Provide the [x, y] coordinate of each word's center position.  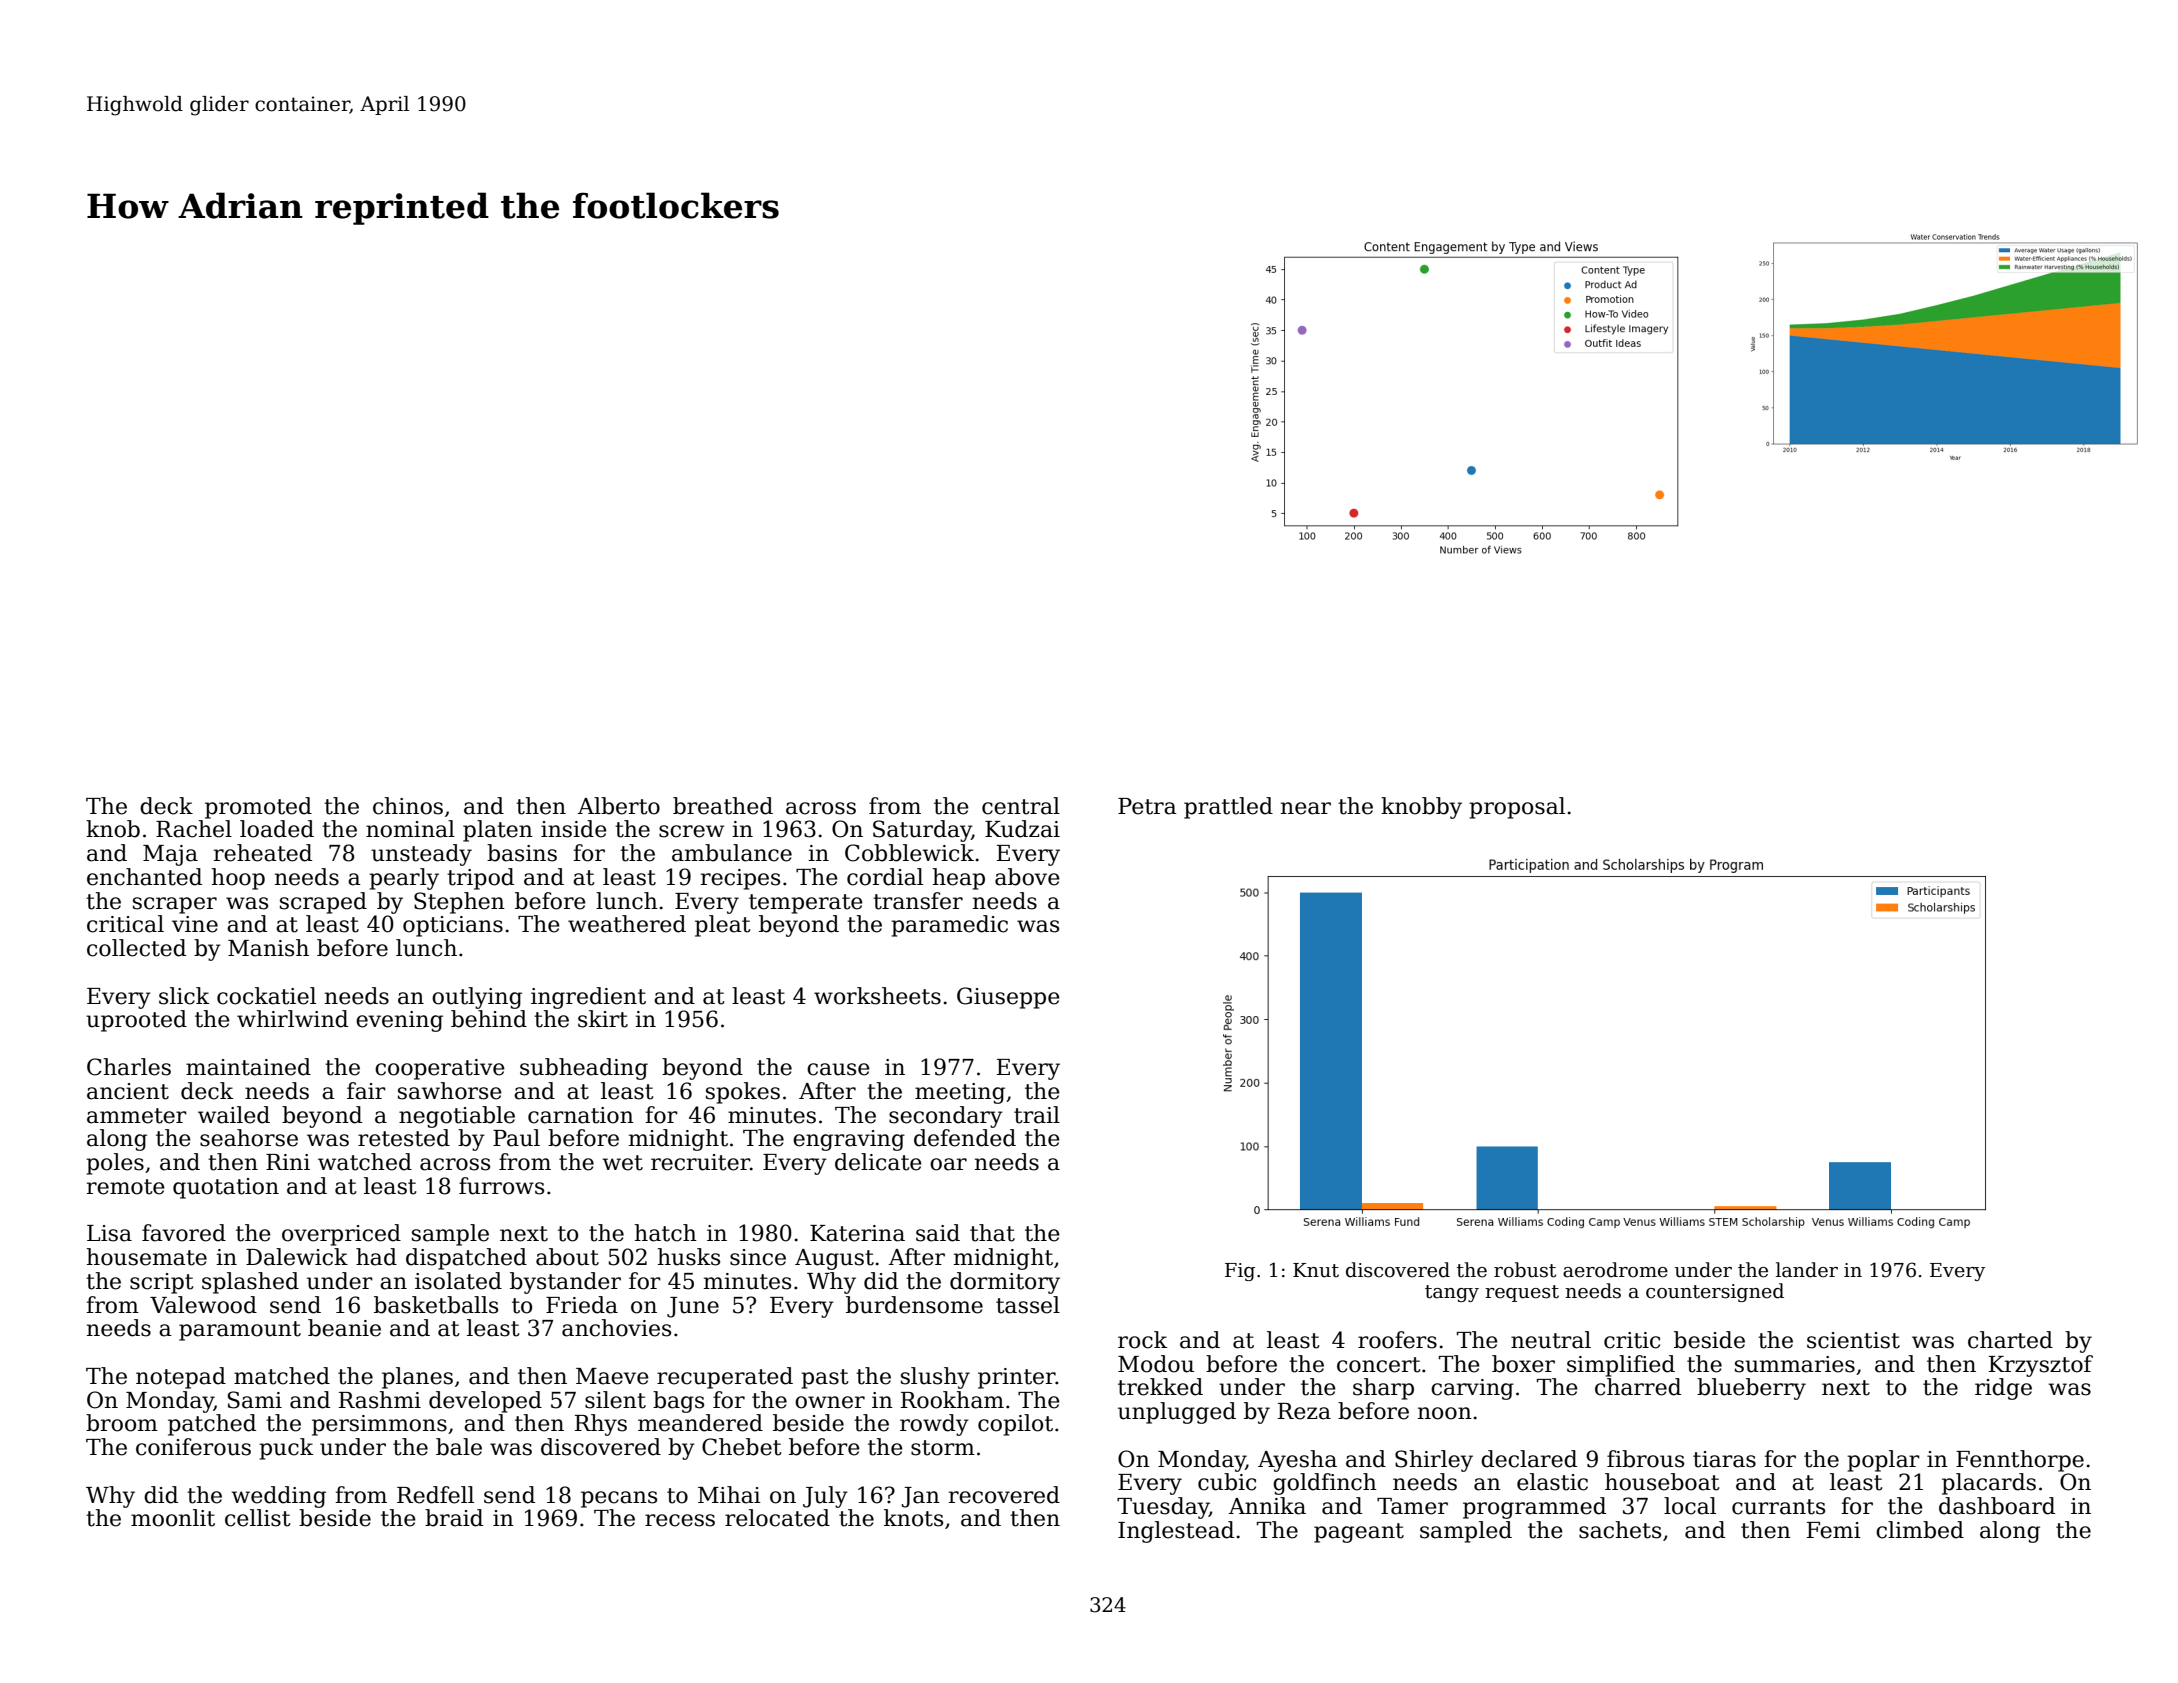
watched [365, 1162]
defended [965, 1138]
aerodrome [1615, 1270]
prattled [1228, 808]
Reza [1304, 1411]
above [1027, 877]
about [567, 1257]
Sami [255, 1400]
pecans [619, 1499]
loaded [277, 829]
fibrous [1645, 1459]
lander [1807, 1270]
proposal [1517, 808]
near [1306, 808]
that [992, 1233]
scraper [175, 905]
